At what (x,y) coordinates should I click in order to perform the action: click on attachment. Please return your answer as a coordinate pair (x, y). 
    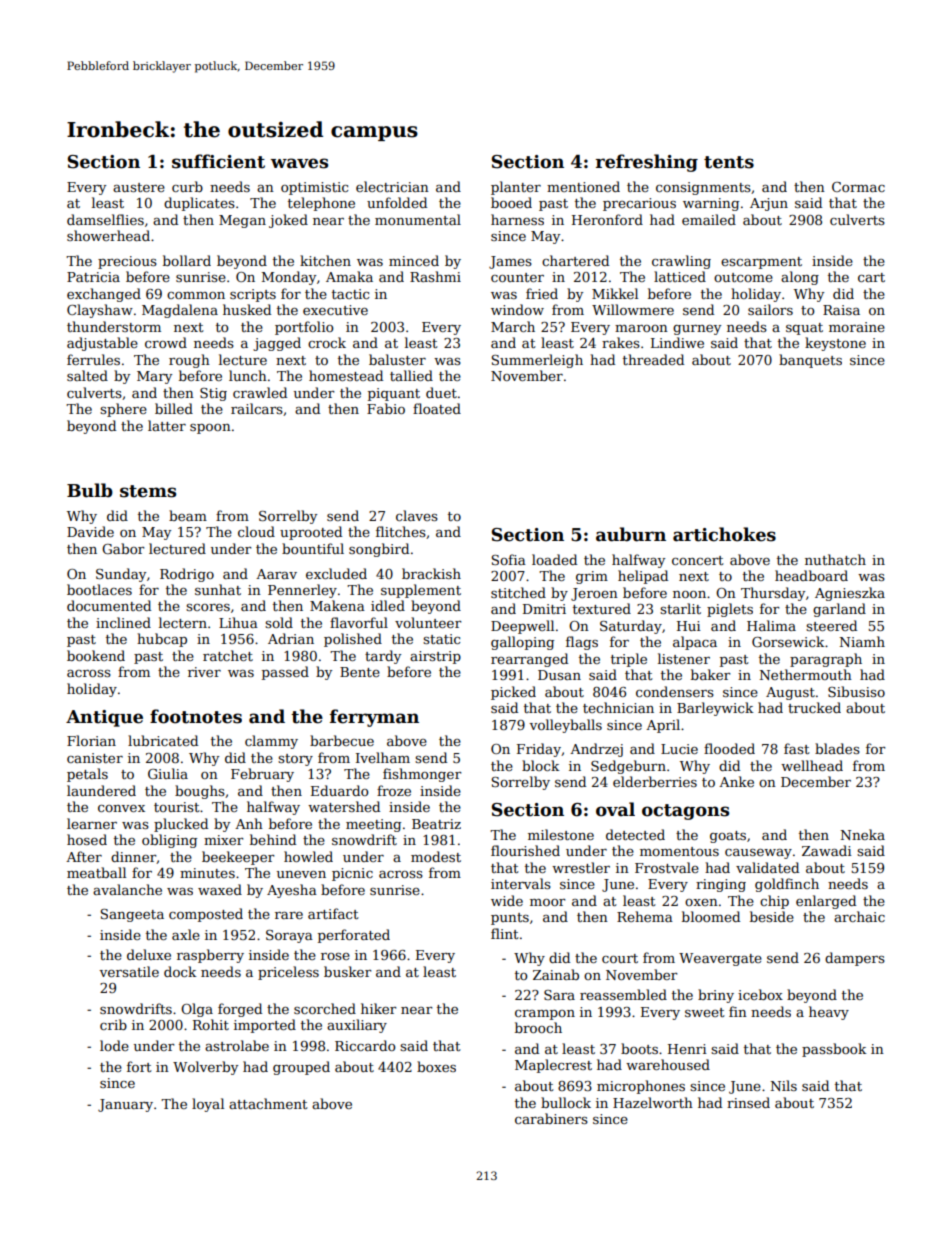
    Looking at the image, I should click on (268, 1103).
